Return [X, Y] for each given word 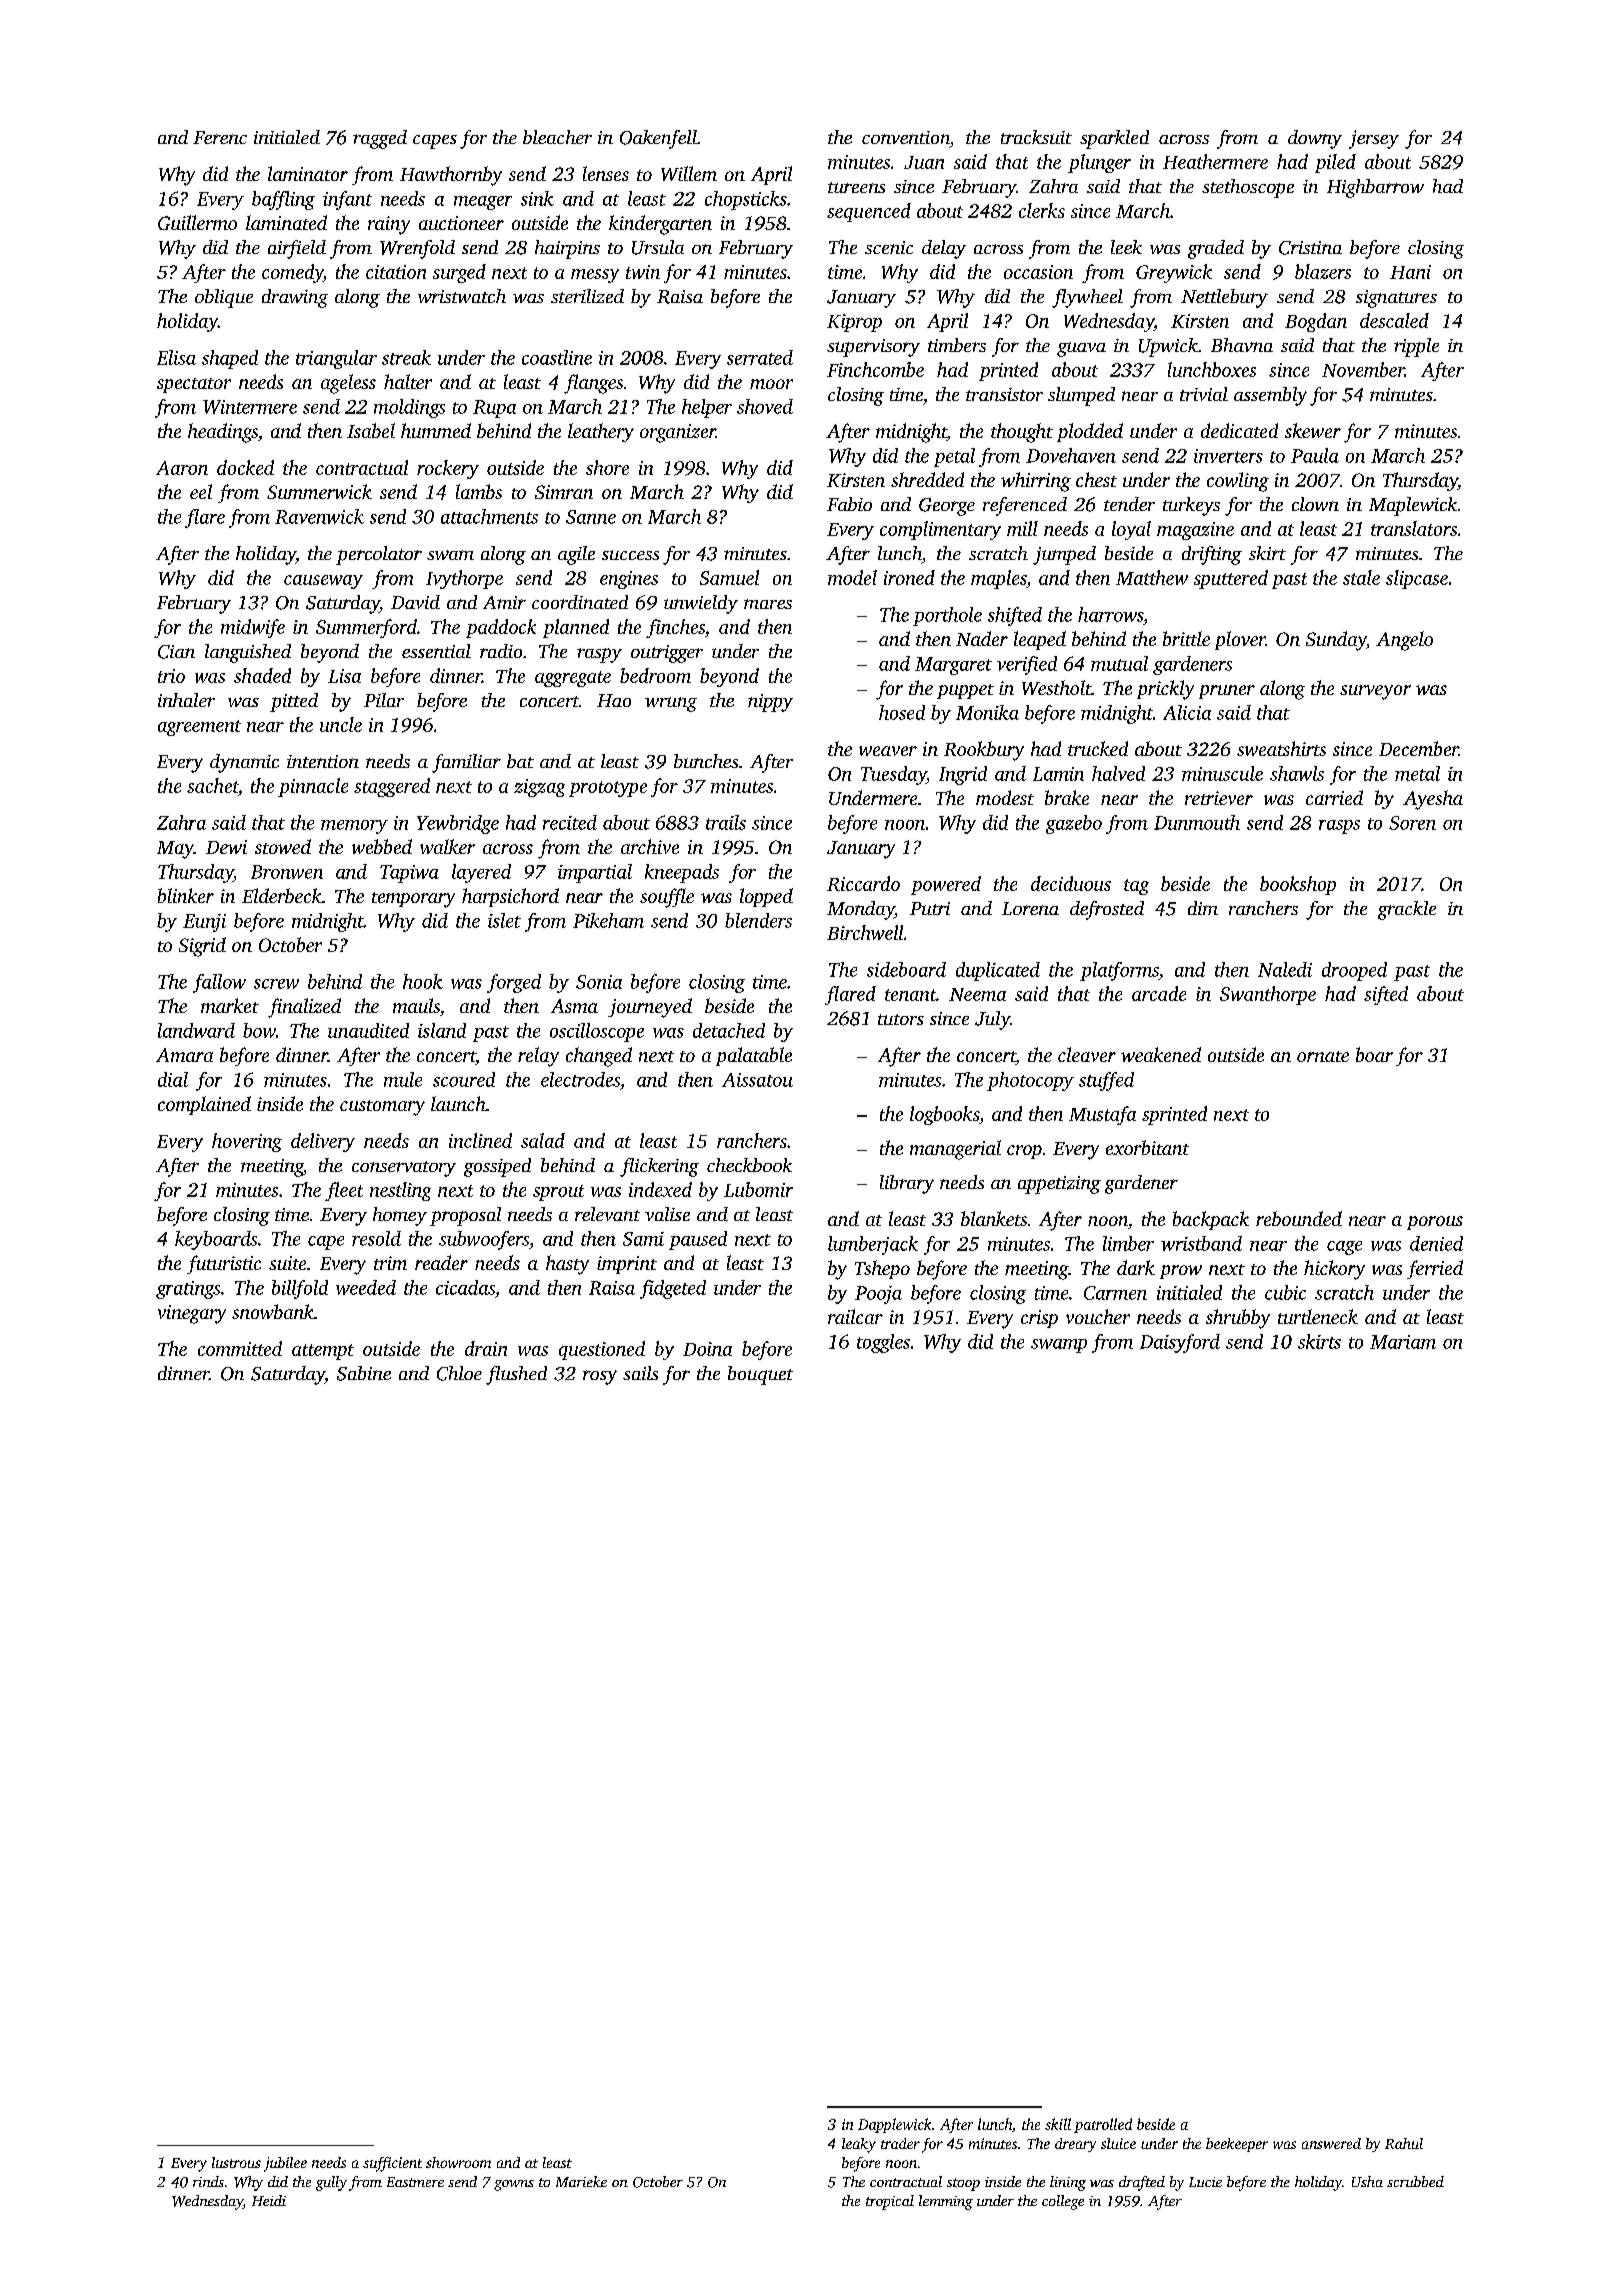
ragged [380, 139]
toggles [883, 1343]
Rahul [1404, 2143]
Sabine [364, 1373]
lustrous [236, 2162]
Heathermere [1215, 161]
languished [248, 653]
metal [1417, 773]
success [630, 555]
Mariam [1403, 1342]
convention [906, 137]
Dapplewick [894, 2125]
